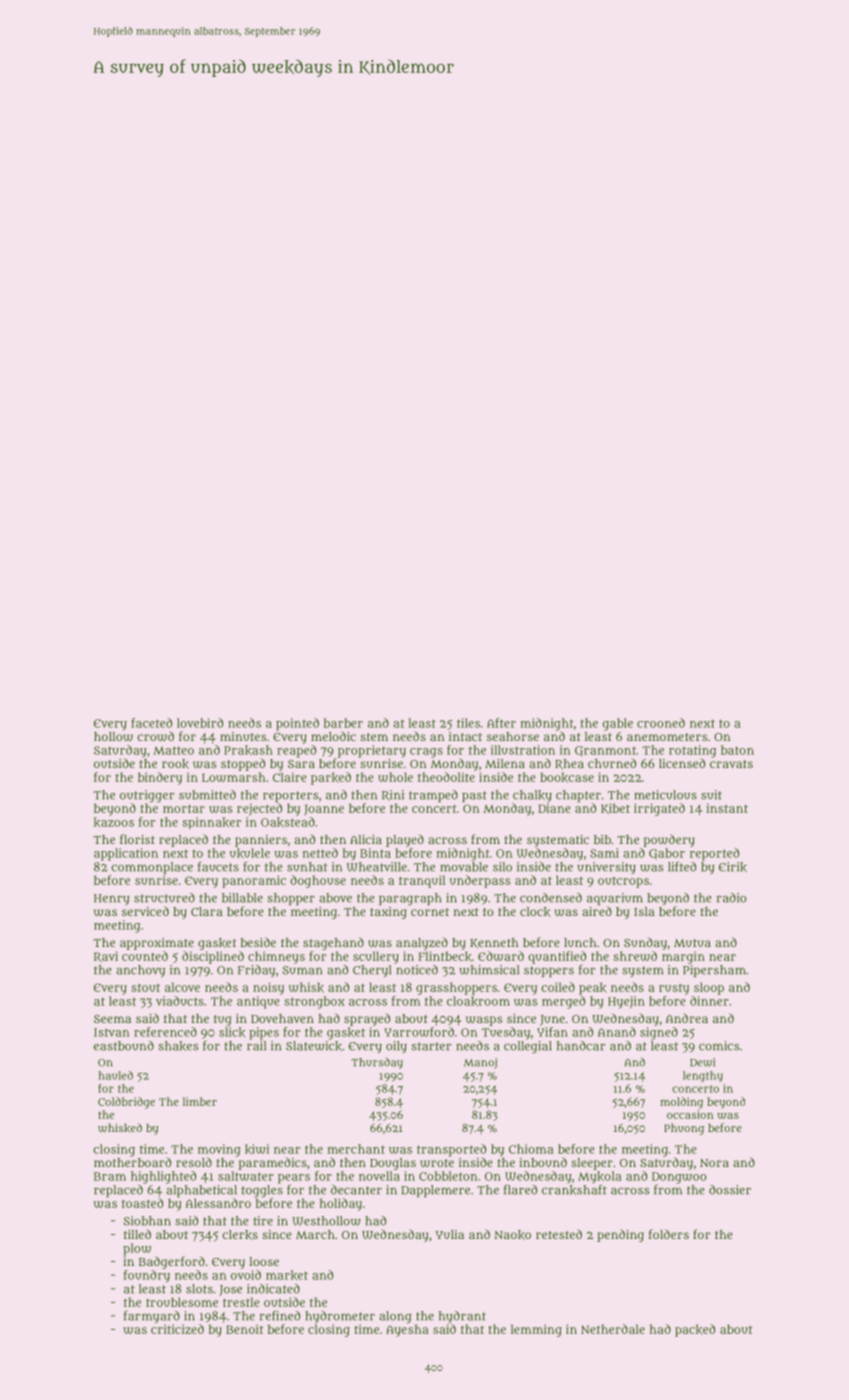 This screenshot has height=1400, width=849. I want to click on criticized, so click(177, 1329).
